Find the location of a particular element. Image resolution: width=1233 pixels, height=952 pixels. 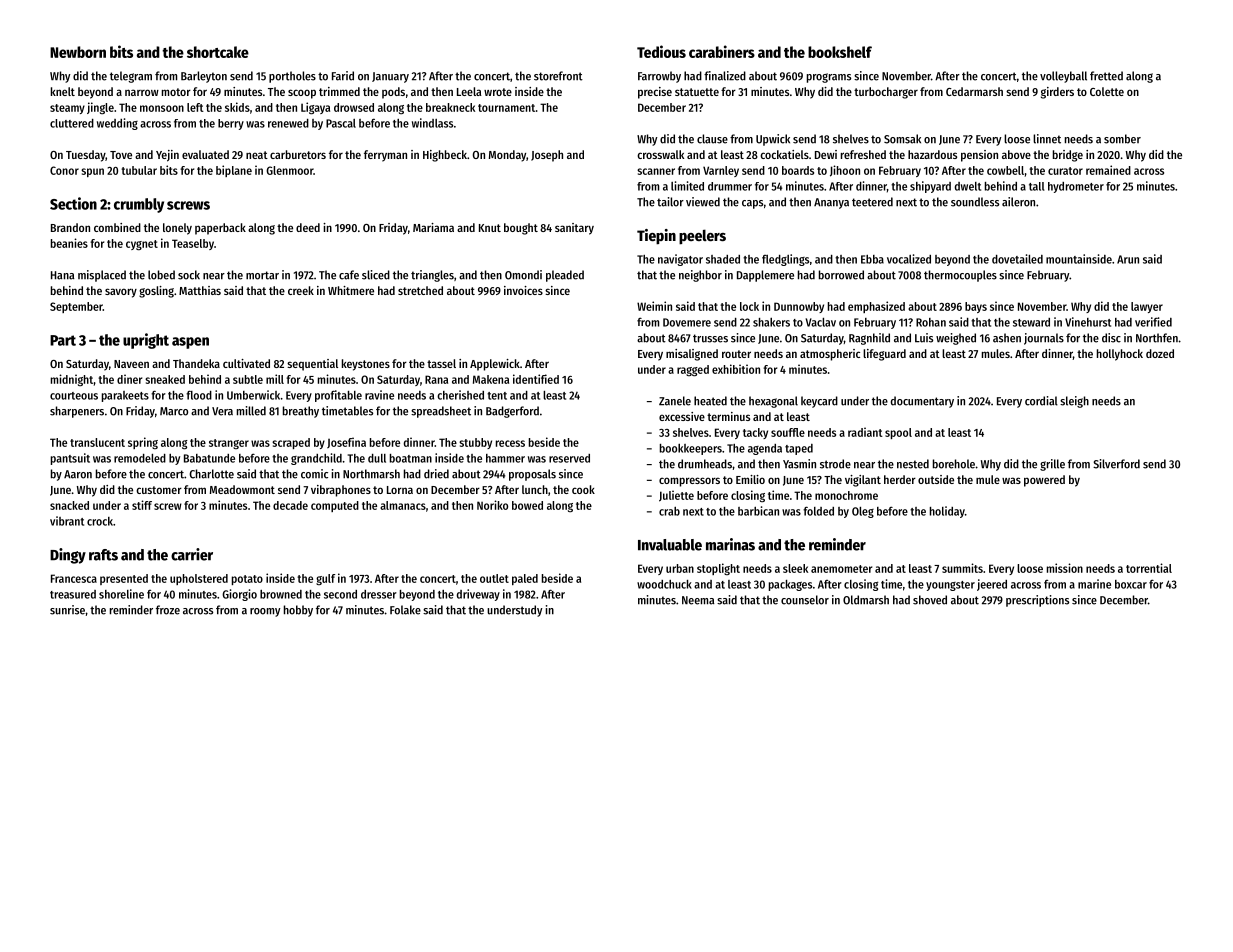

boards is located at coordinates (798, 170).
